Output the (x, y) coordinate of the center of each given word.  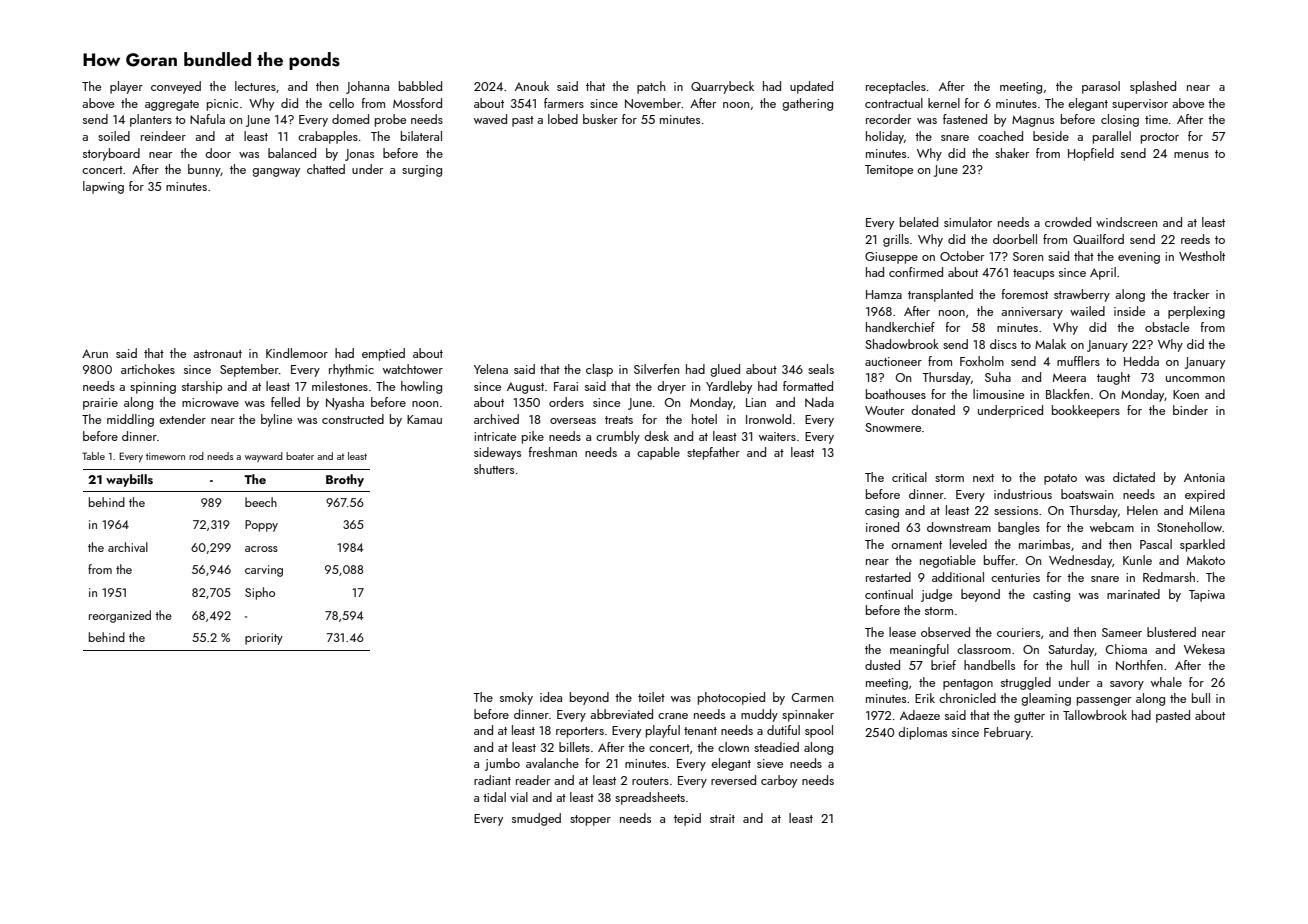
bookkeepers (1086, 411)
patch (651, 87)
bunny (204, 170)
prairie (100, 404)
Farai (566, 386)
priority (264, 639)
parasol (1101, 87)
